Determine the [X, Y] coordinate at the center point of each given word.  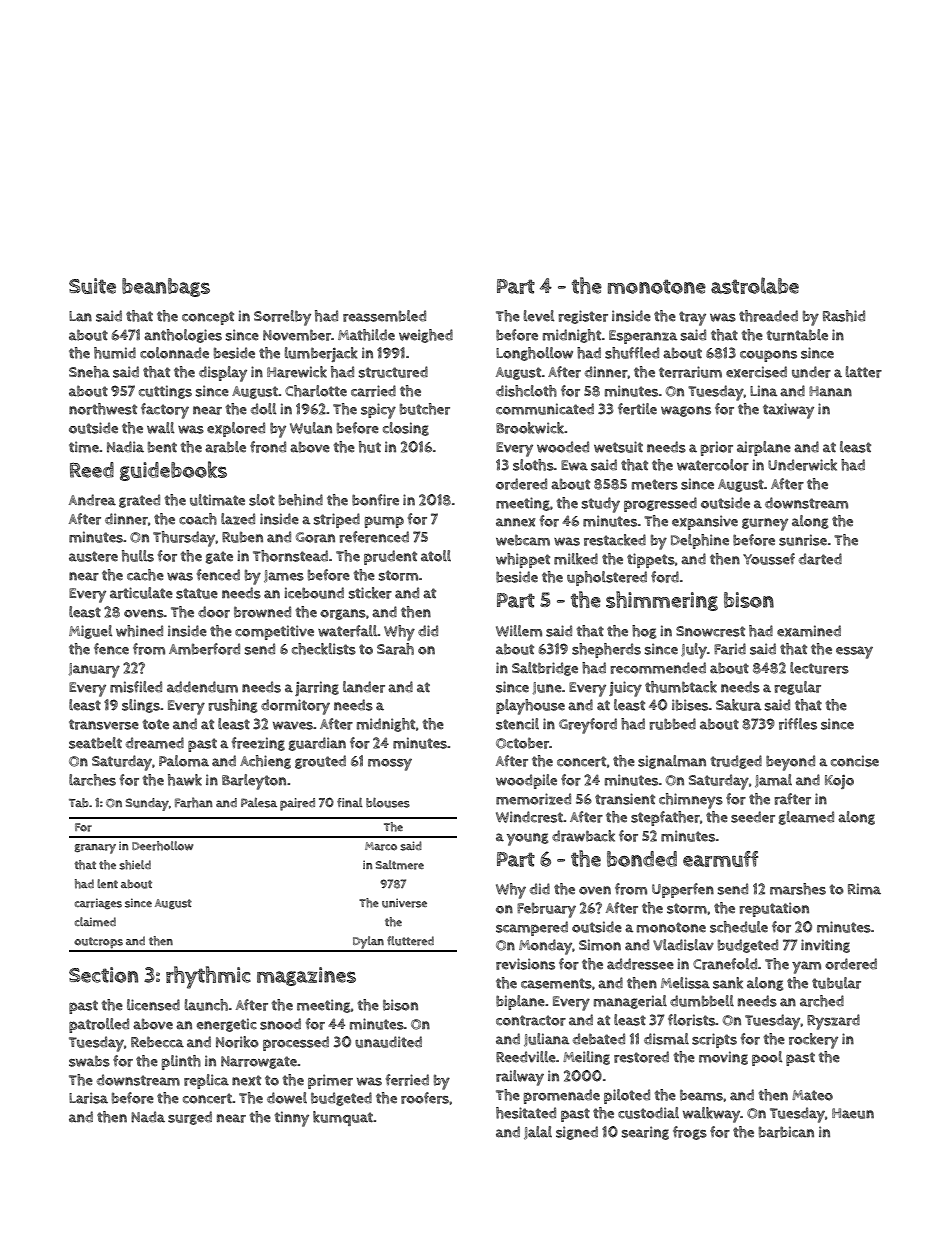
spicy [378, 411]
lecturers [819, 668]
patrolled [99, 1025]
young [527, 839]
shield [135, 865]
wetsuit [618, 447]
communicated [545, 409]
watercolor [713, 465]
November [297, 335]
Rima [864, 889]
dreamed [155, 743]
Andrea [92, 500]
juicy [625, 689]
